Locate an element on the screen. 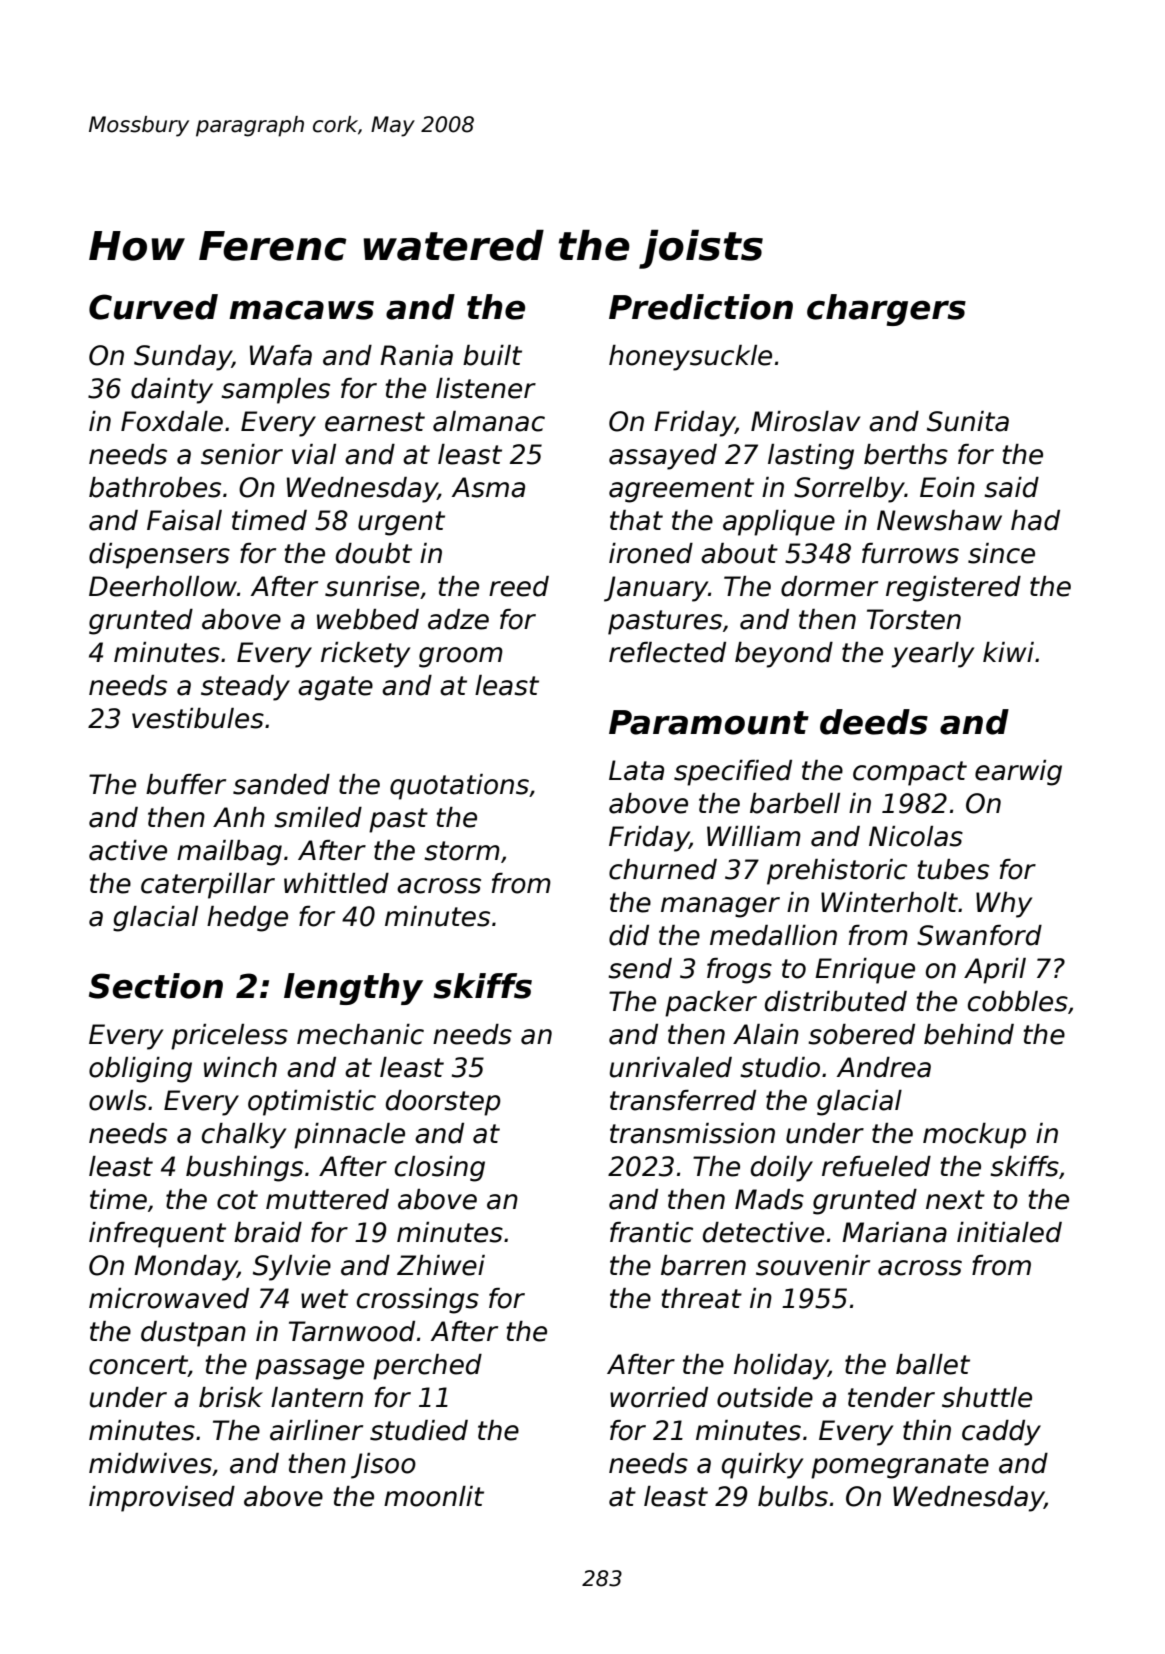 The height and width of the screenshot is (1654, 1165). Paramount is located at coordinates (709, 722).
